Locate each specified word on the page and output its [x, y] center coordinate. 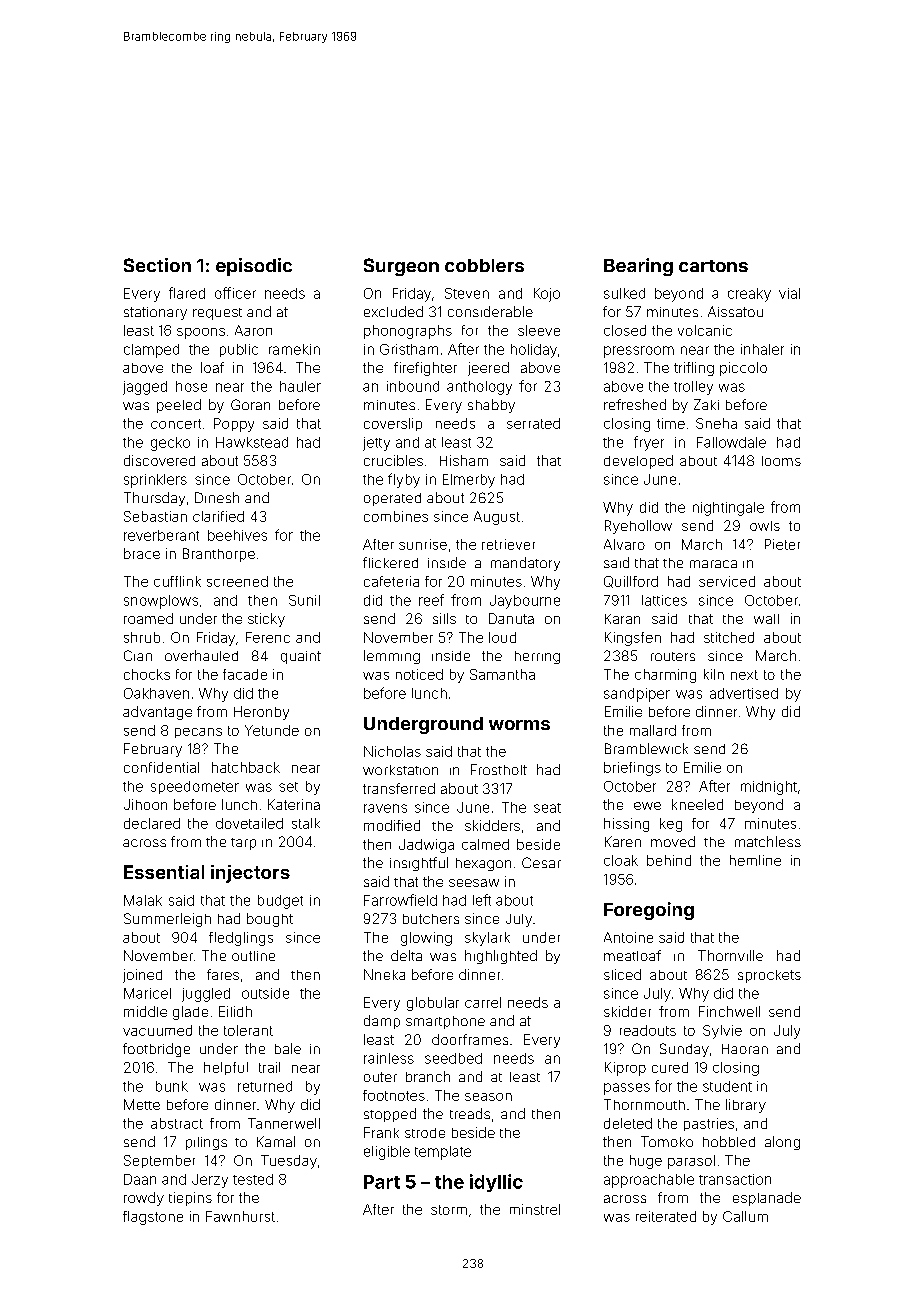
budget [280, 902]
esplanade [767, 1199]
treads [470, 1113]
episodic [254, 267]
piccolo [743, 369]
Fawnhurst [240, 1216]
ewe [647, 806]
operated [392, 499]
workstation [400, 770]
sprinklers [155, 481]
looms [781, 461]
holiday [534, 351]
